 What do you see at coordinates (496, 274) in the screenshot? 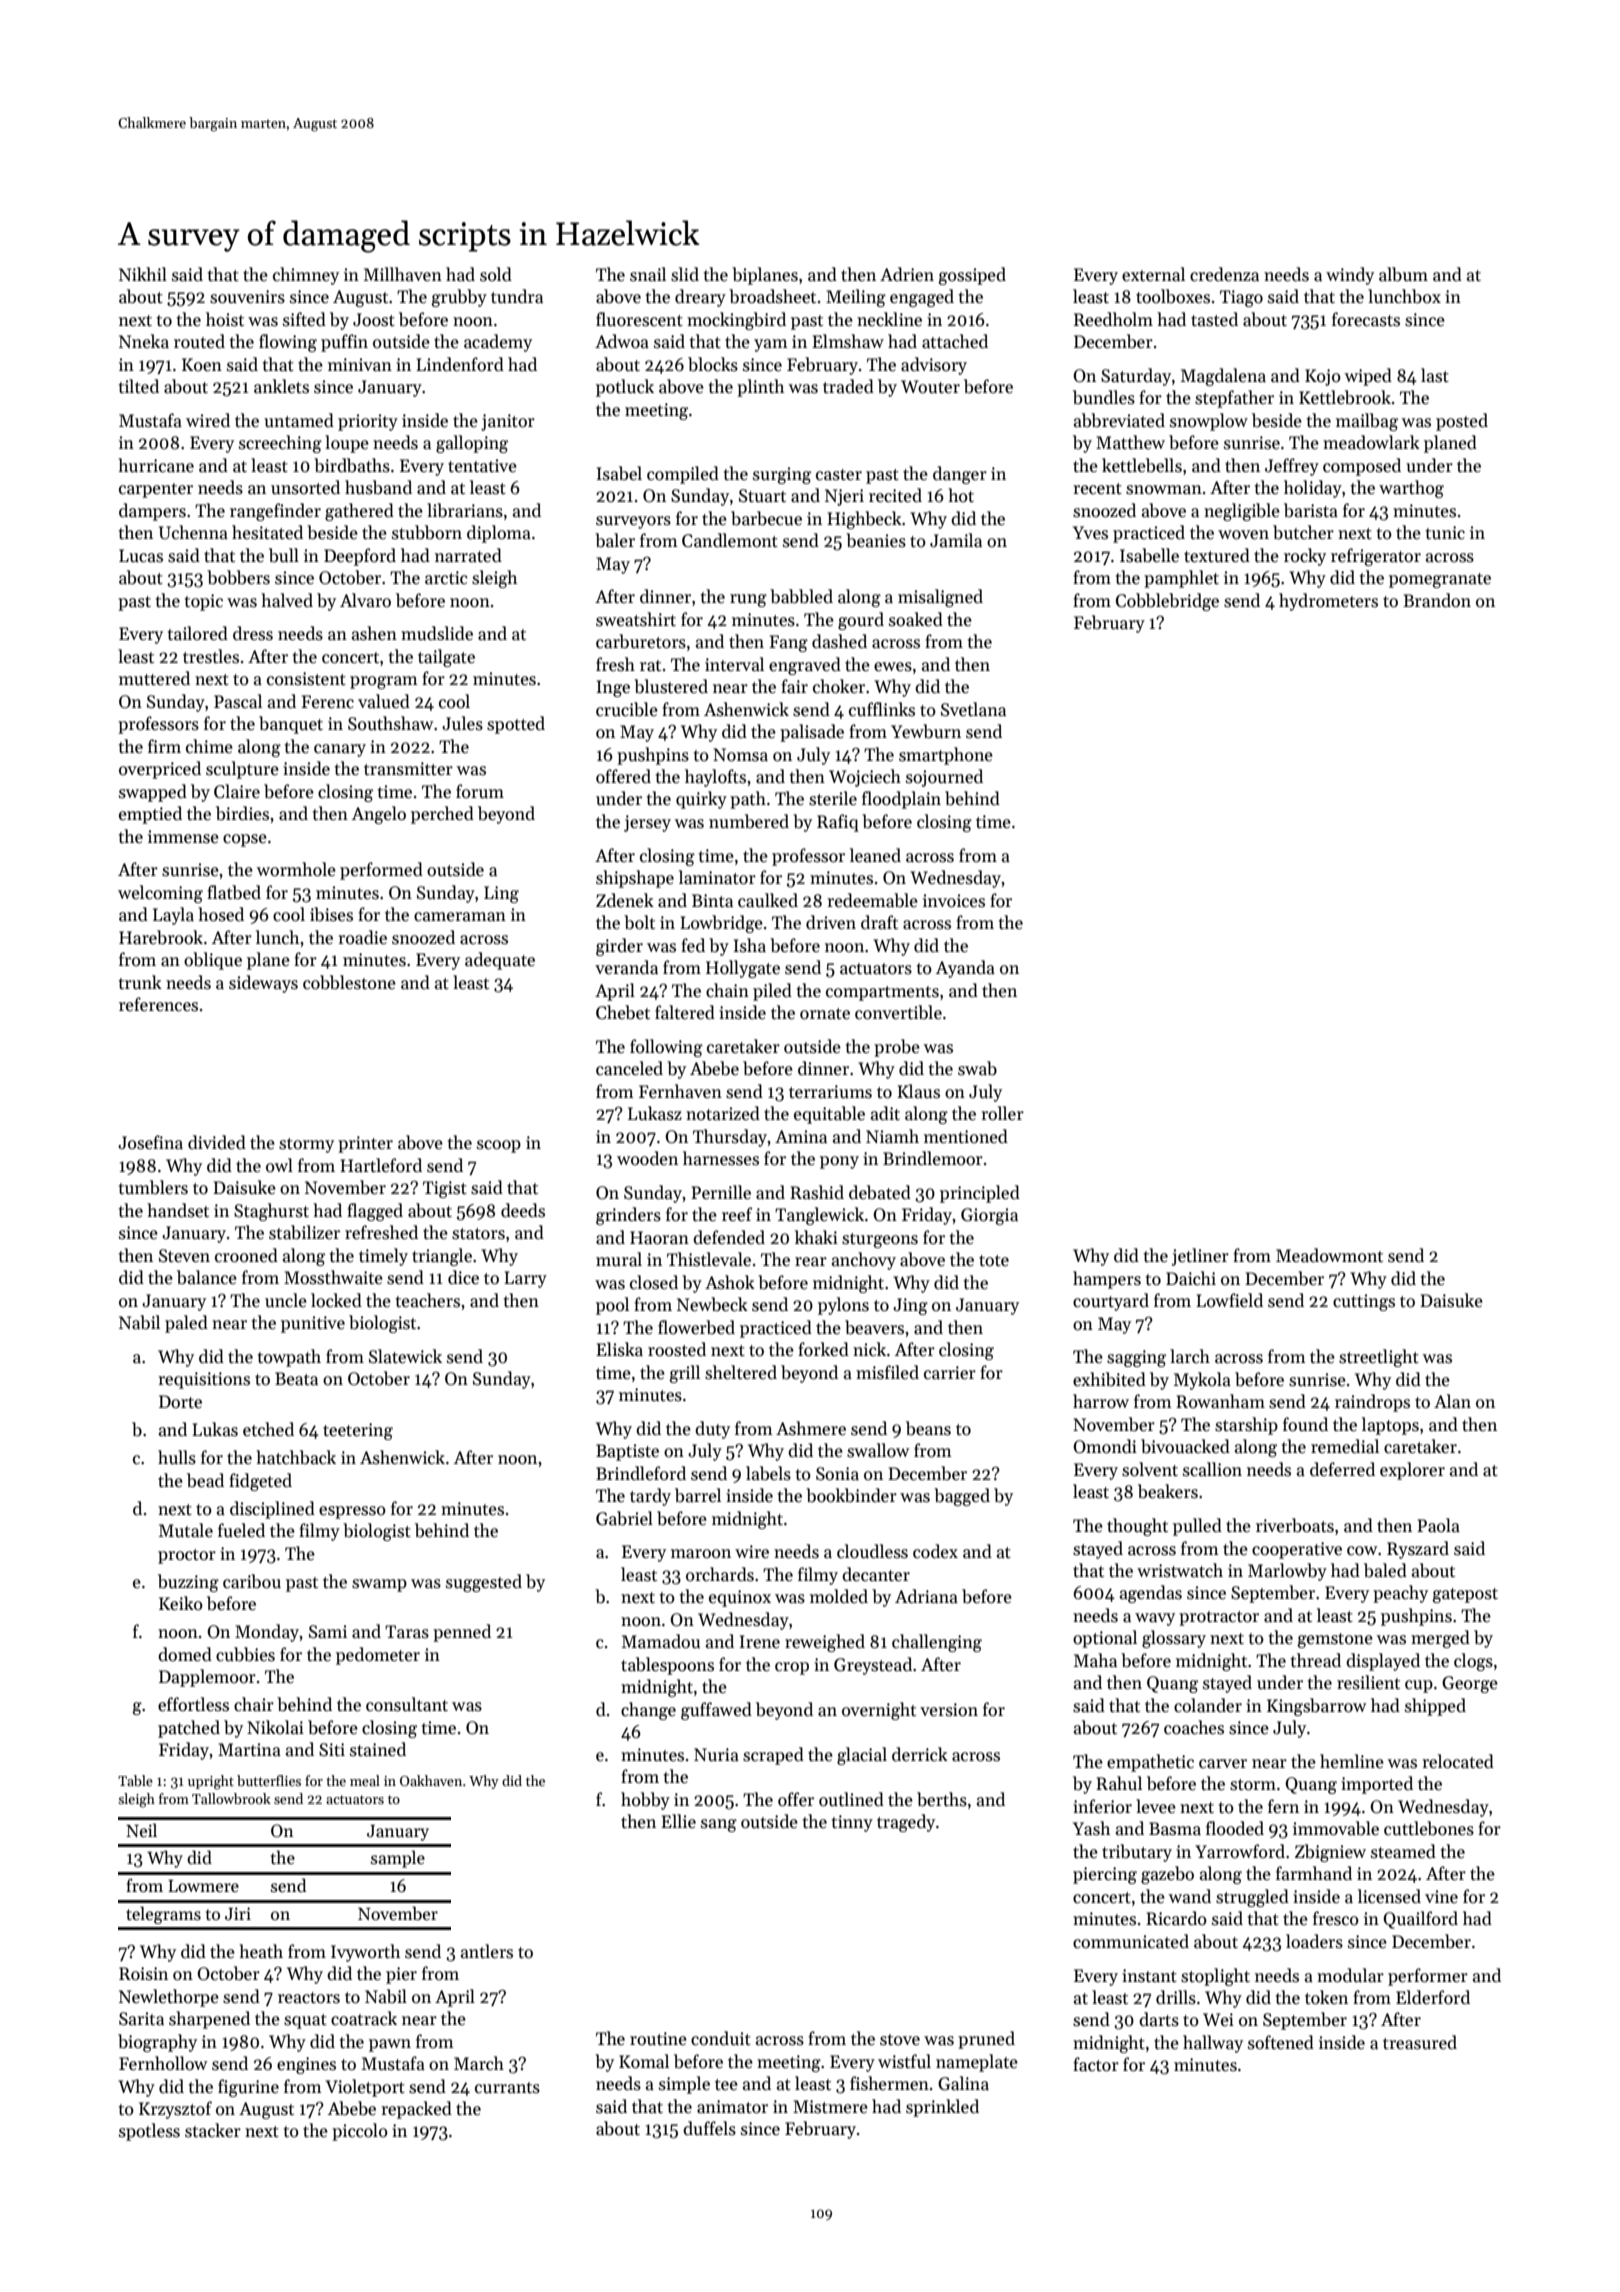
I see `sold` at bounding box center [496, 274].
